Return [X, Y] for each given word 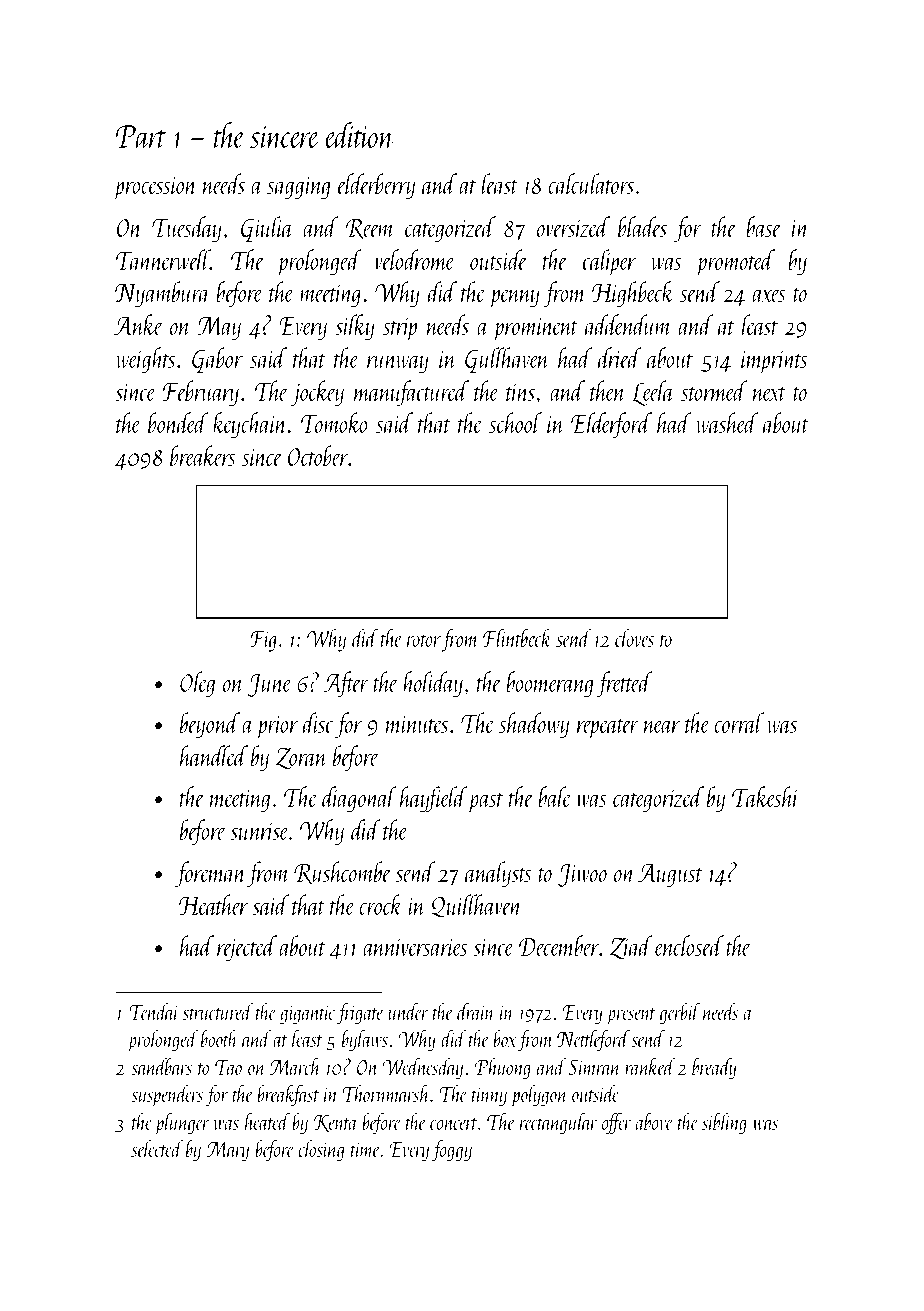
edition [360, 135]
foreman [211, 874]
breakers [203, 455]
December [559, 945]
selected [157, 1148]
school [515, 422]
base [764, 226]
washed [727, 422]
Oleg [197, 684]
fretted [624, 684]
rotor [424, 641]
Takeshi [766, 796]
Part [141, 136]
